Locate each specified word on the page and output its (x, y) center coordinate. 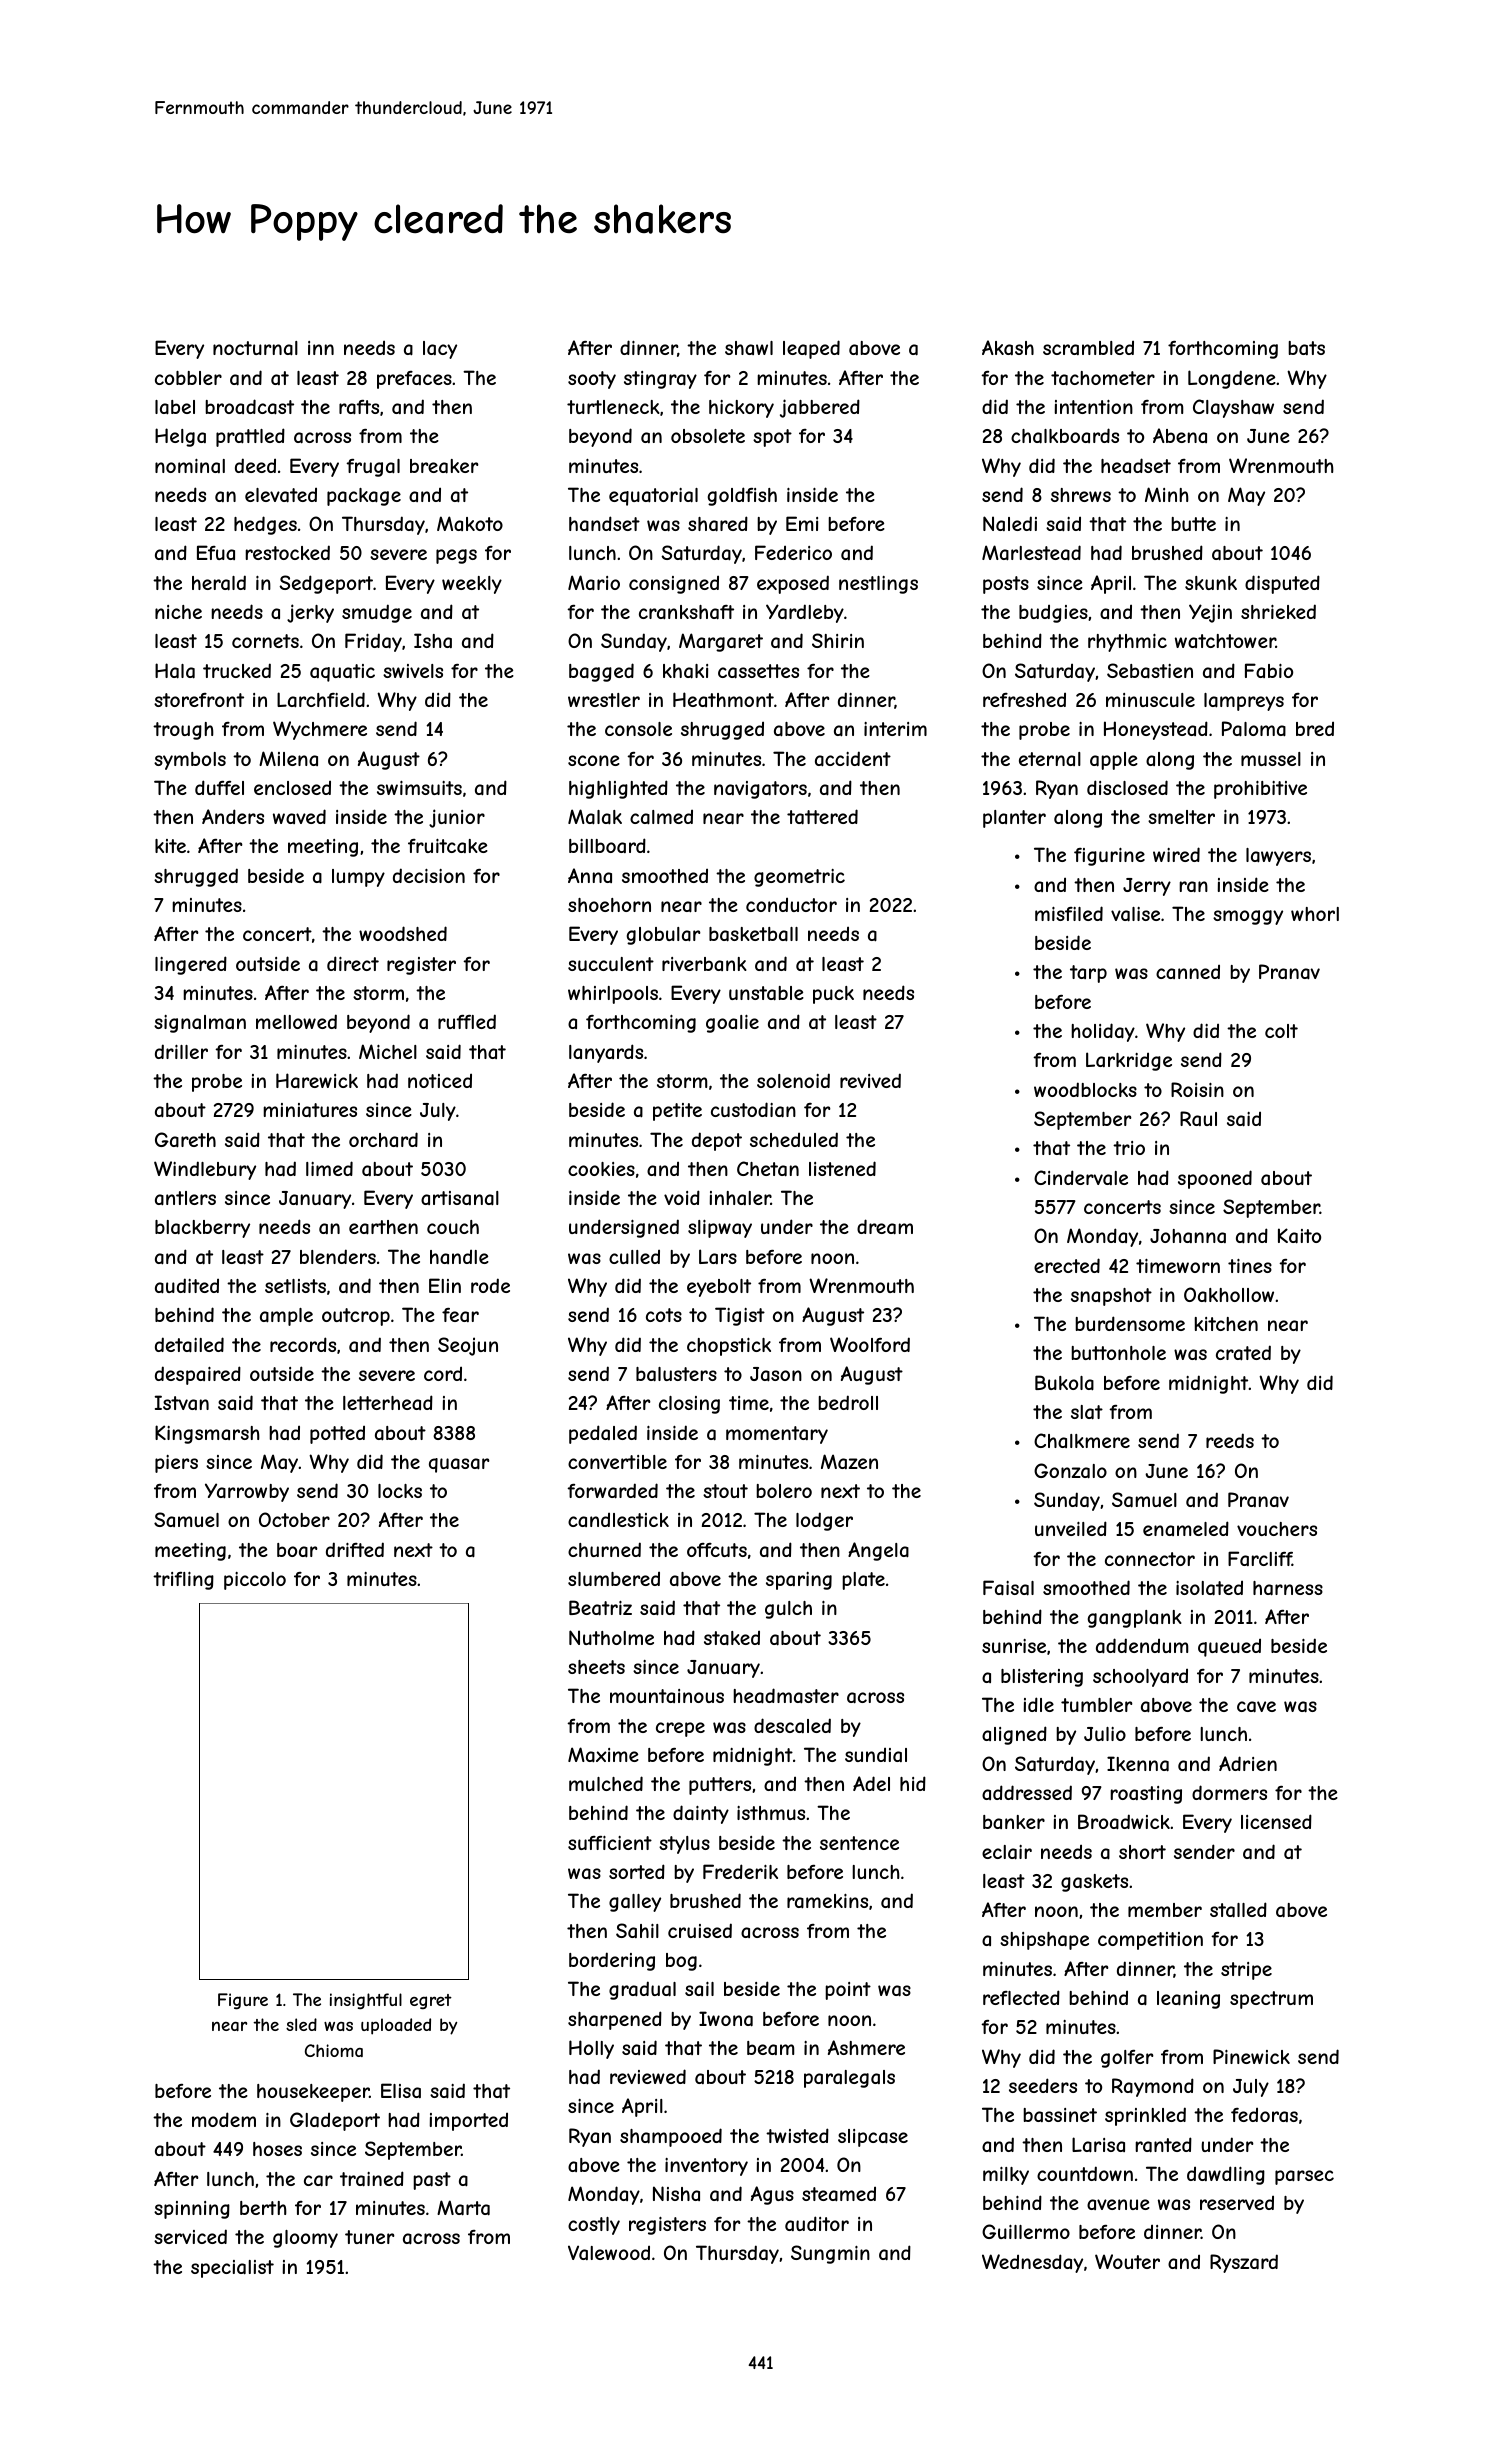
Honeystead (1156, 730)
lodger (824, 1521)
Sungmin (830, 2254)
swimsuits (419, 788)
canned (1188, 972)
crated (1243, 1353)
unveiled (1071, 1528)
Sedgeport (326, 584)
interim (895, 729)
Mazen (849, 1461)
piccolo (255, 1581)
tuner (370, 2237)
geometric (799, 878)
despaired (198, 1375)
